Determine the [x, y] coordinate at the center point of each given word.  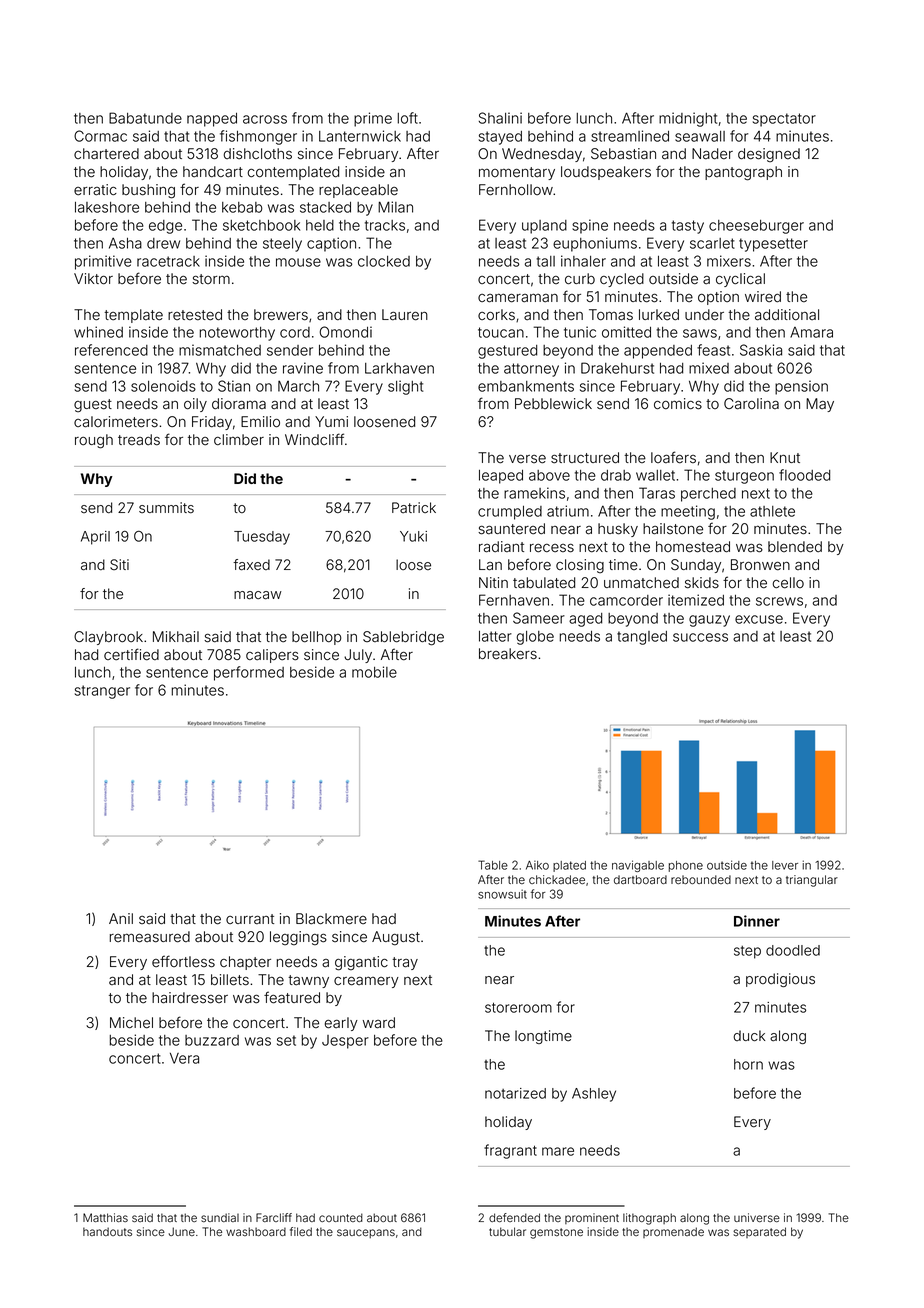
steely [282, 245]
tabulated [544, 583]
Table [493, 865]
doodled [793, 950]
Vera [184, 1058]
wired [763, 297]
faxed [251, 565]
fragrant [510, 1151]
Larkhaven [399, 368]
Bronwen [760, 565]
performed [249, 673]
